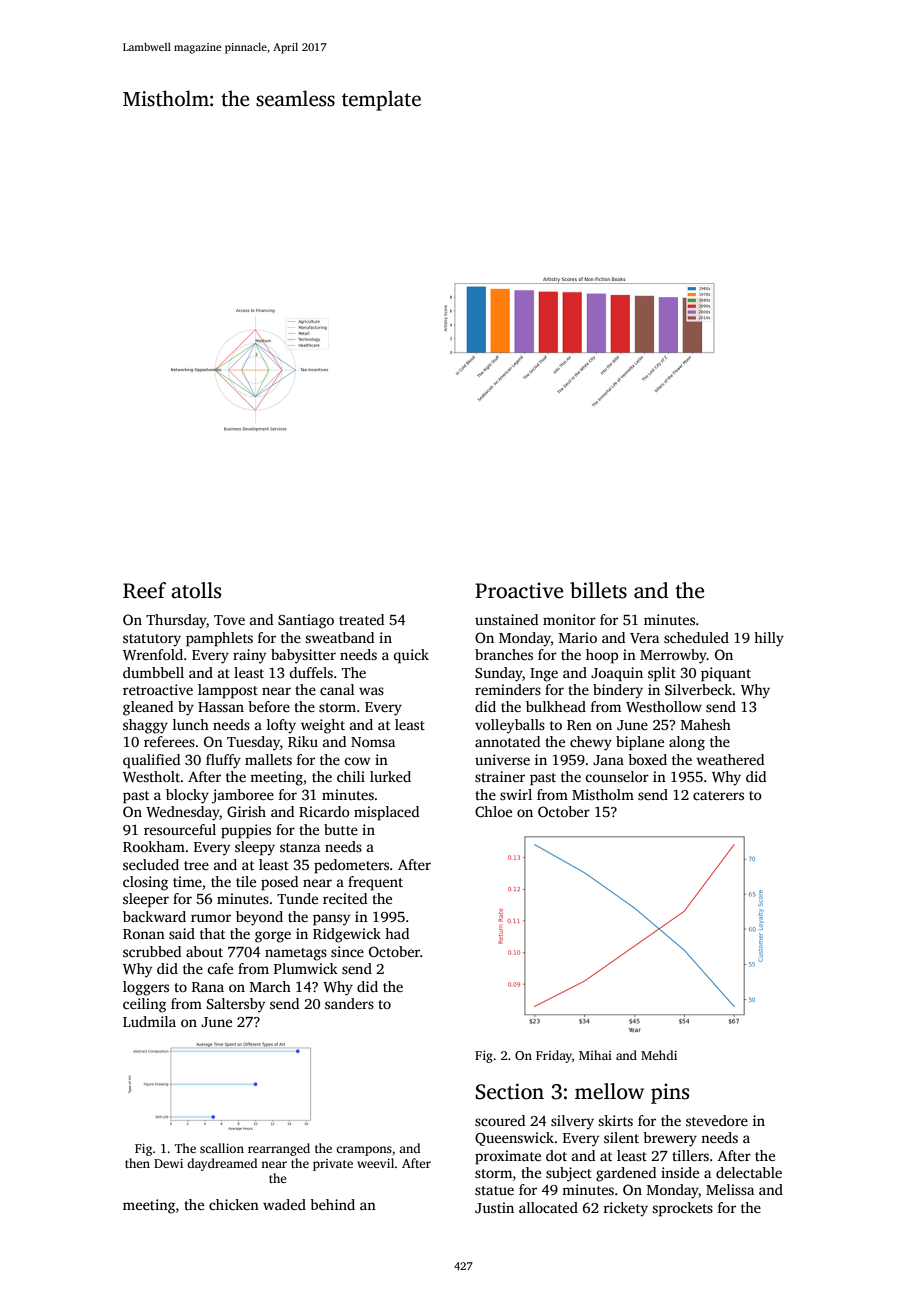  I want to click on dumbbell, so click(153, 672).
